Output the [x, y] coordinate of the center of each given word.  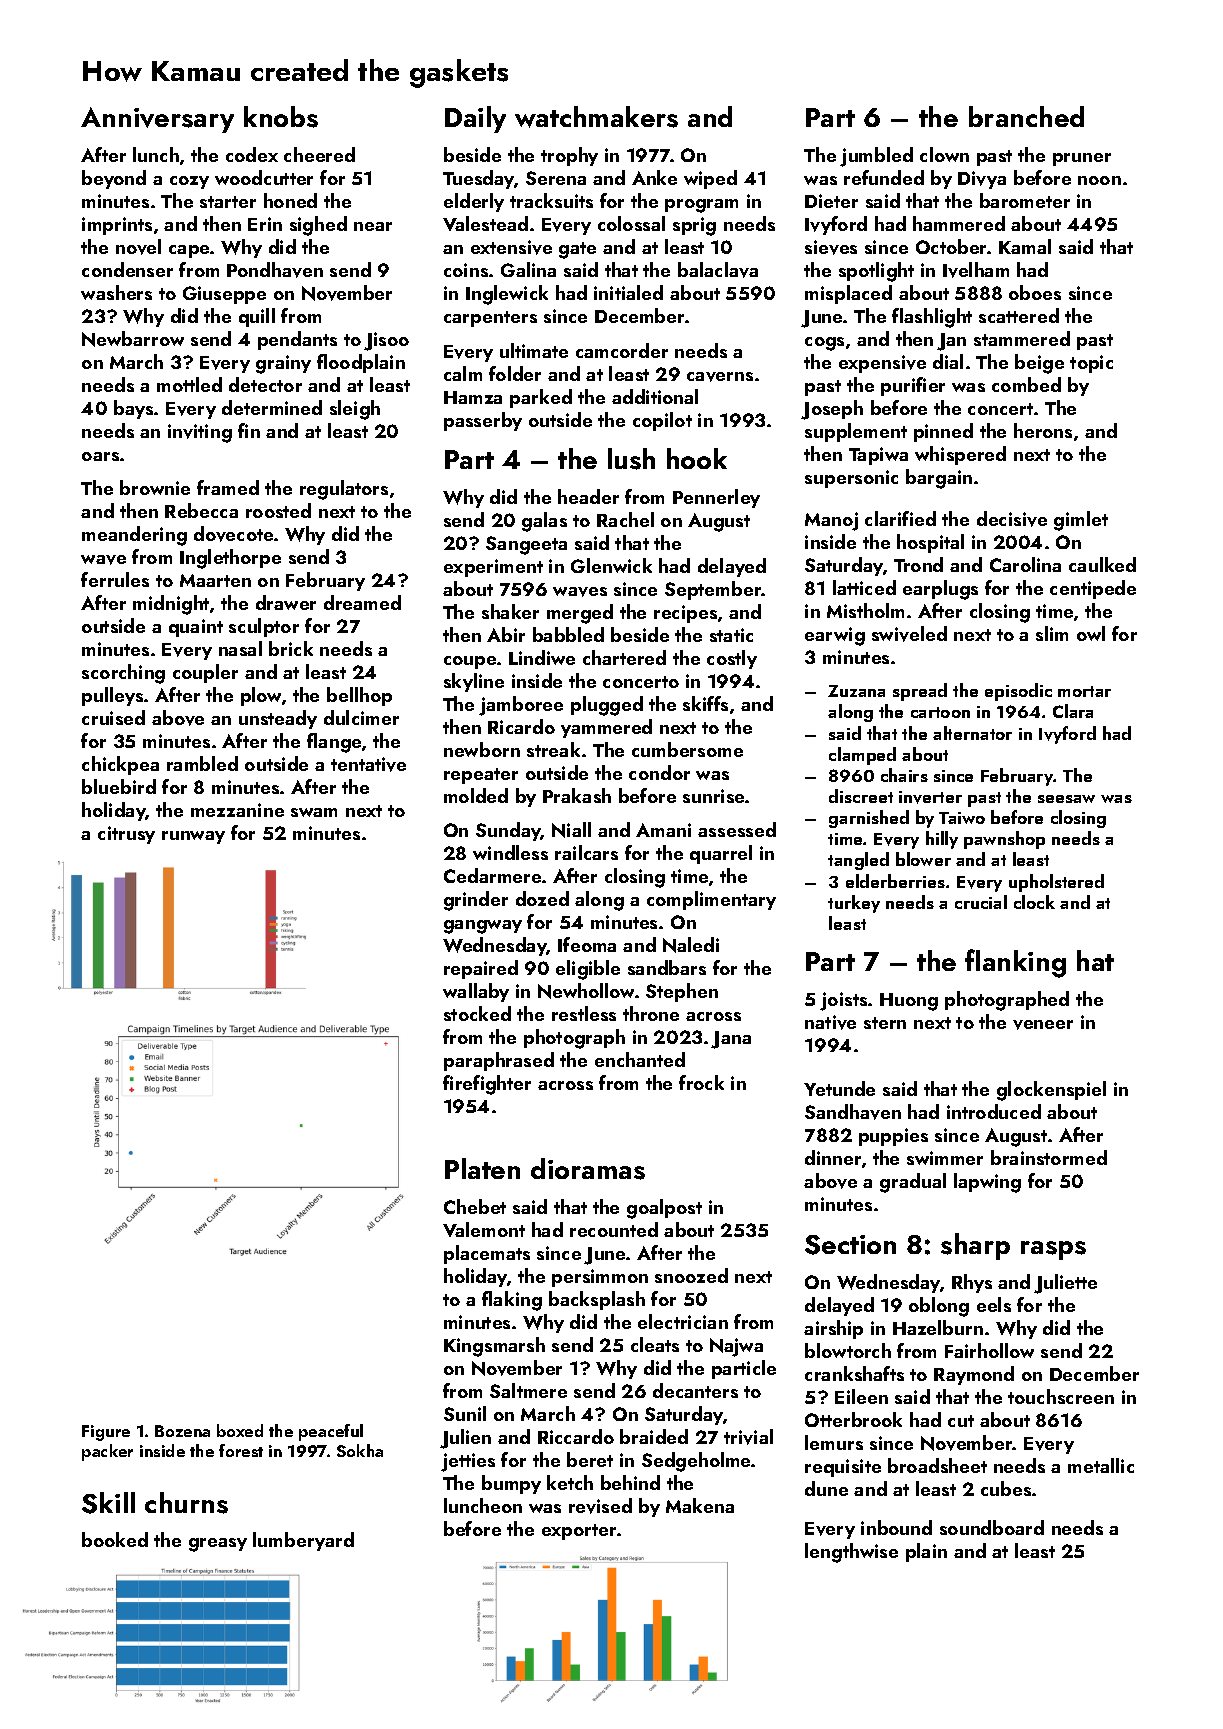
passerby [483, 421]
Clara [1073, 711]
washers [116, 292]
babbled [568, 634]
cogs [824, 344]
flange [334, 743]
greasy [218, 1545]
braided [654, 1436]
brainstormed [1049, 1157]
